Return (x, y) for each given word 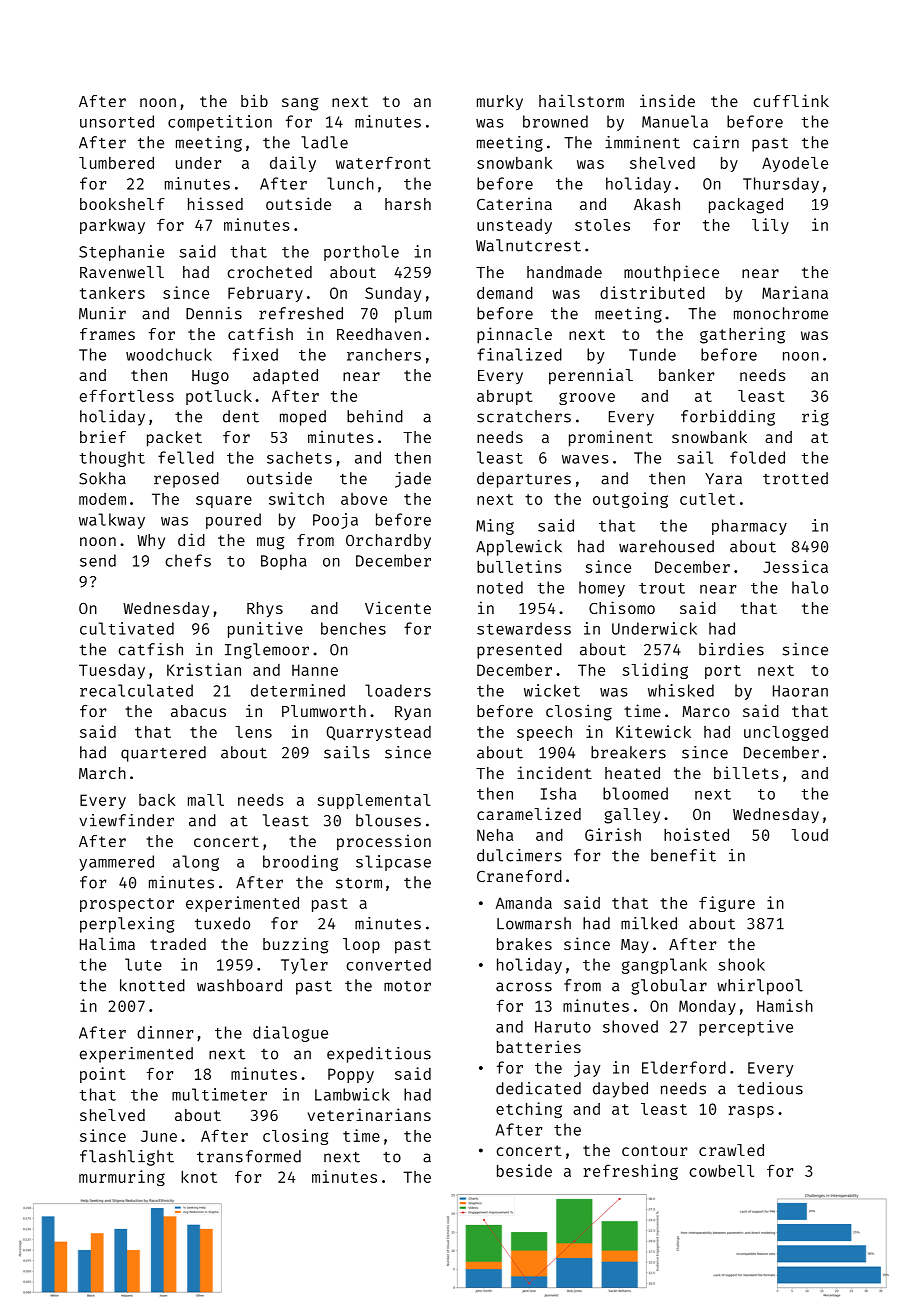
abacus (198, 711)
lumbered (116, 163)
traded (178, 944)
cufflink (791, 100)
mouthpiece (671, 273)
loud (809, 835)
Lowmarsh (534, 923)
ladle (324, 142)
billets (746, 772)
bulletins (519, 566)
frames (107, 334)
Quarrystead (378, 733)
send (98, 560)
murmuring (122, 1178)
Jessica (795, 566)
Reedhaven (379, 334)
